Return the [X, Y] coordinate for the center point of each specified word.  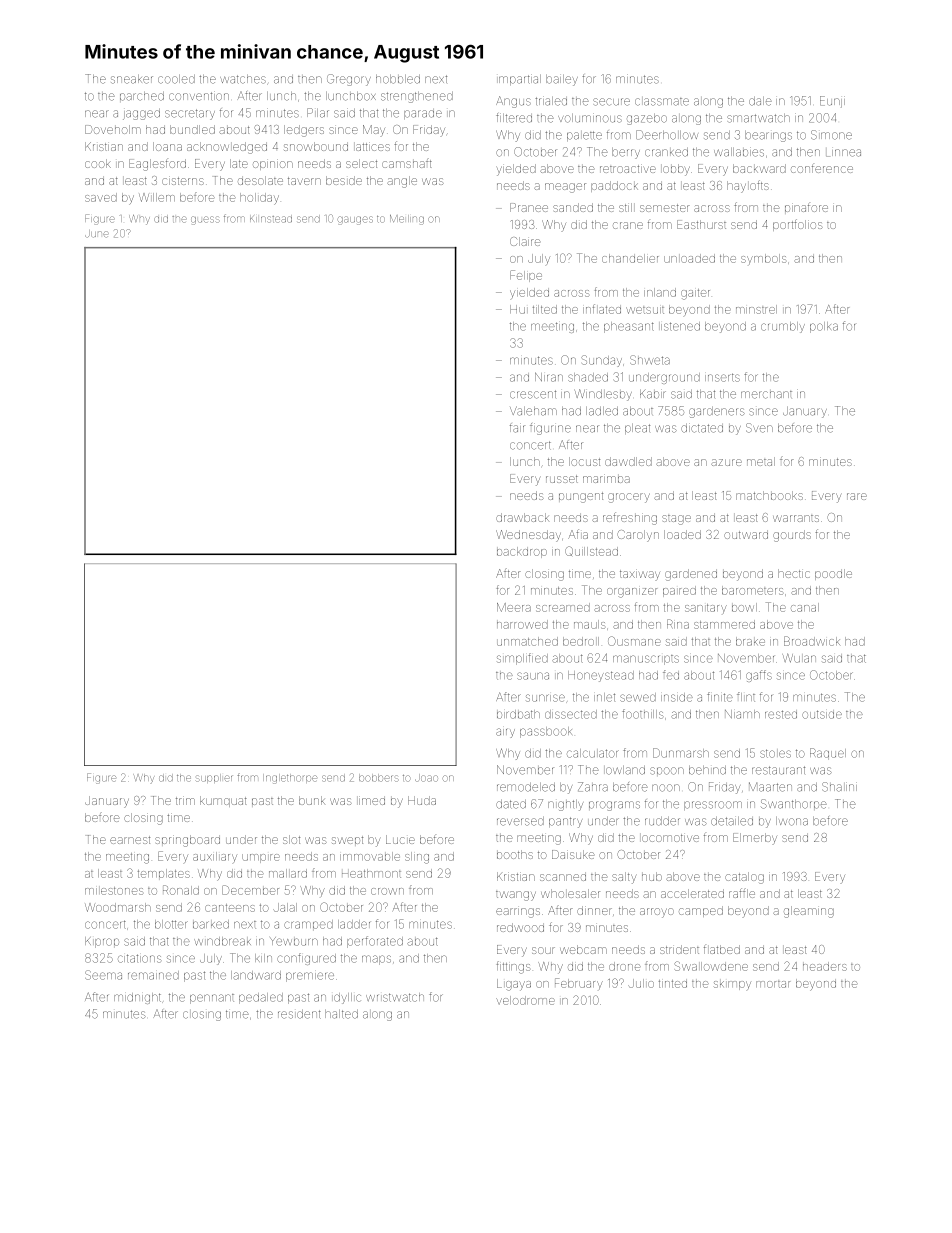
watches [243, 79]
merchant [766, 395]
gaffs [759, 676]
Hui [517, 309]
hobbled [398, 79]
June [96, 234]
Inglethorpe [290, 779]
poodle [833, 574]
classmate [662, 102]
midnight [137, 998]
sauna [533, 676]
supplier [214, 778]
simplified [522, 659]
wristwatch [395, 997]
